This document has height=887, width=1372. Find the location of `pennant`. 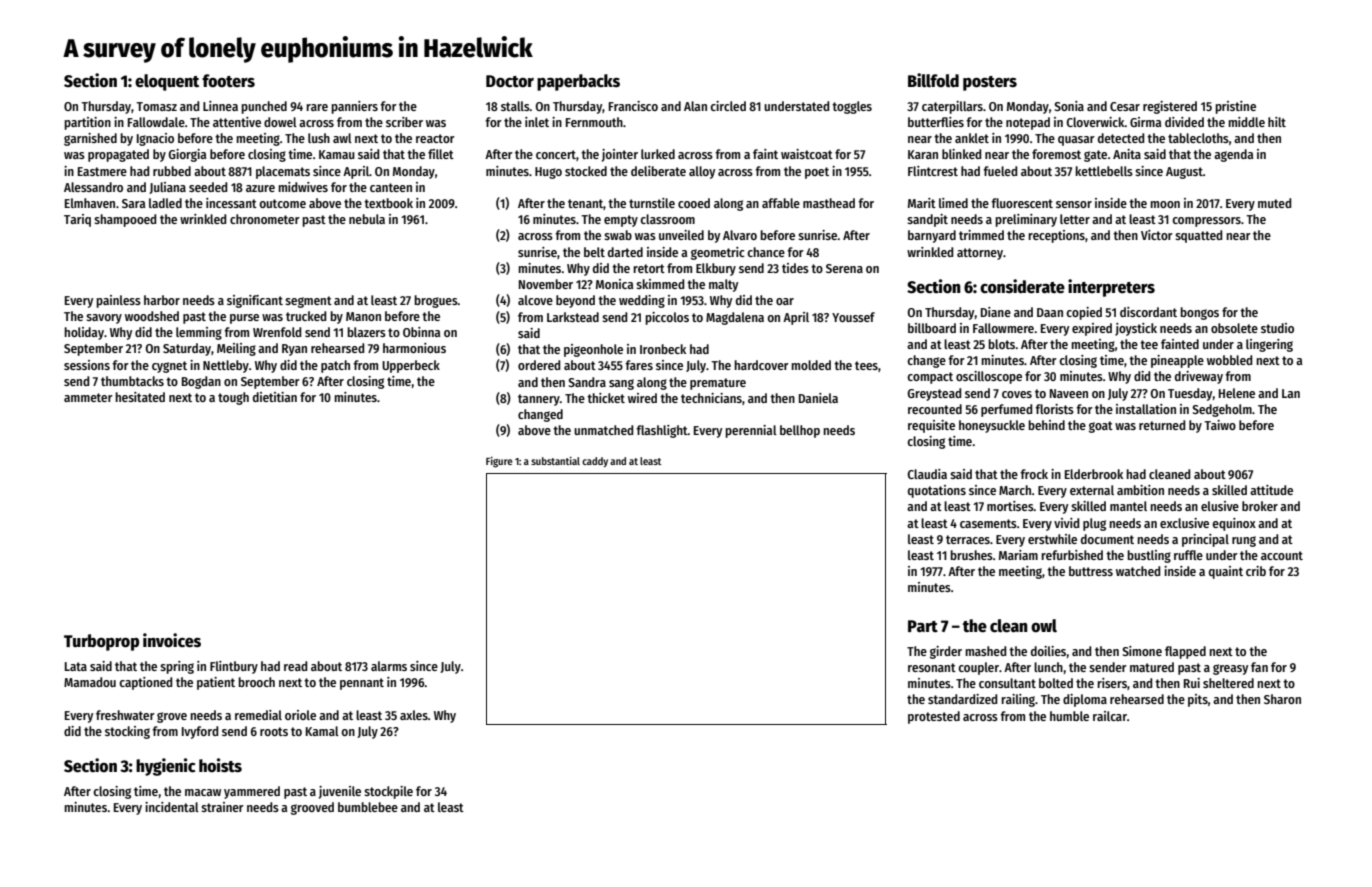

pennant is located at coordinates (362, 684).
